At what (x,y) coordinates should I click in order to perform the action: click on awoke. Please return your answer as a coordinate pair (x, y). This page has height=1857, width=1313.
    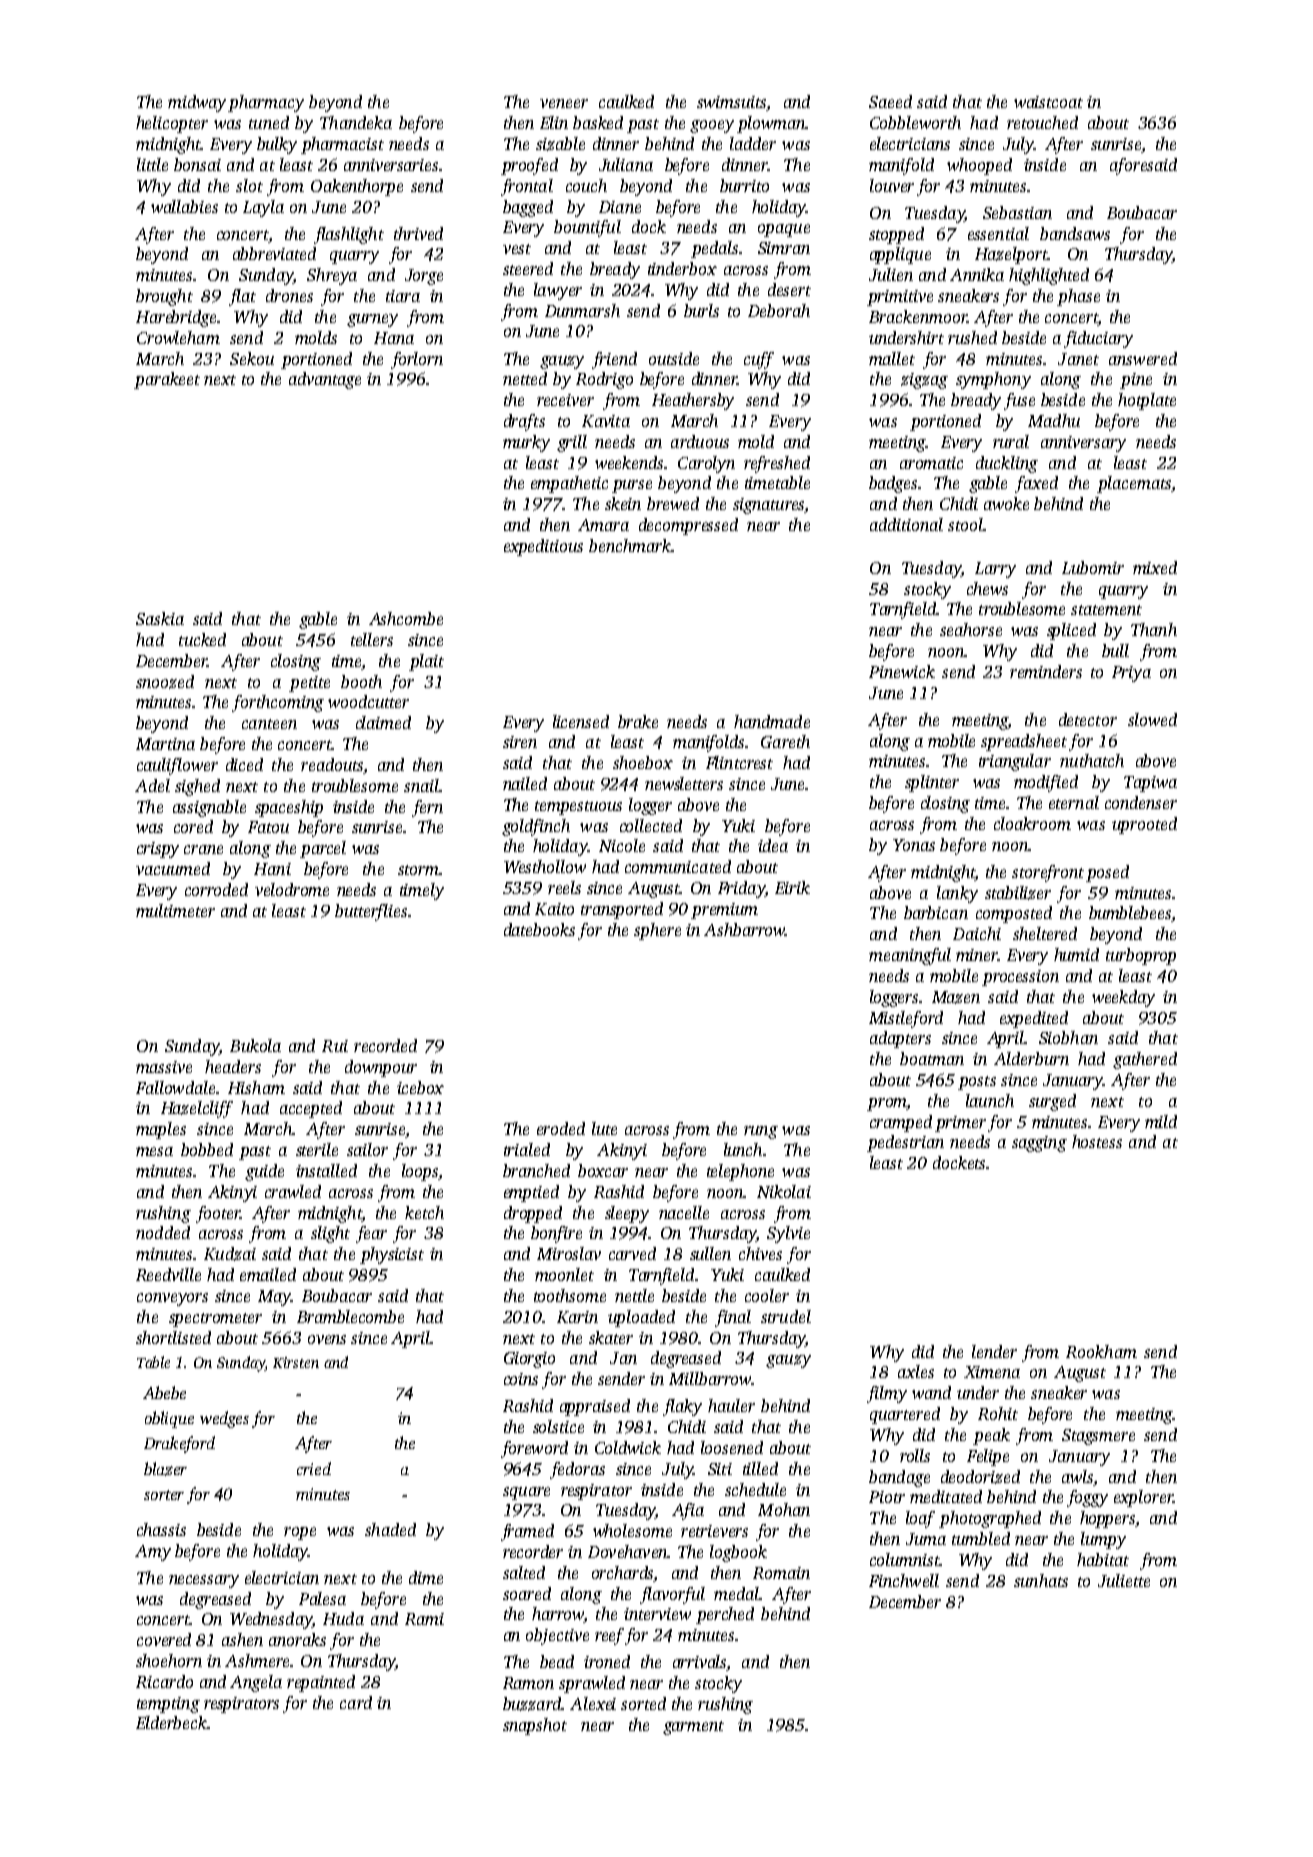
    Looking at the image, I should click on (1006, 503).
